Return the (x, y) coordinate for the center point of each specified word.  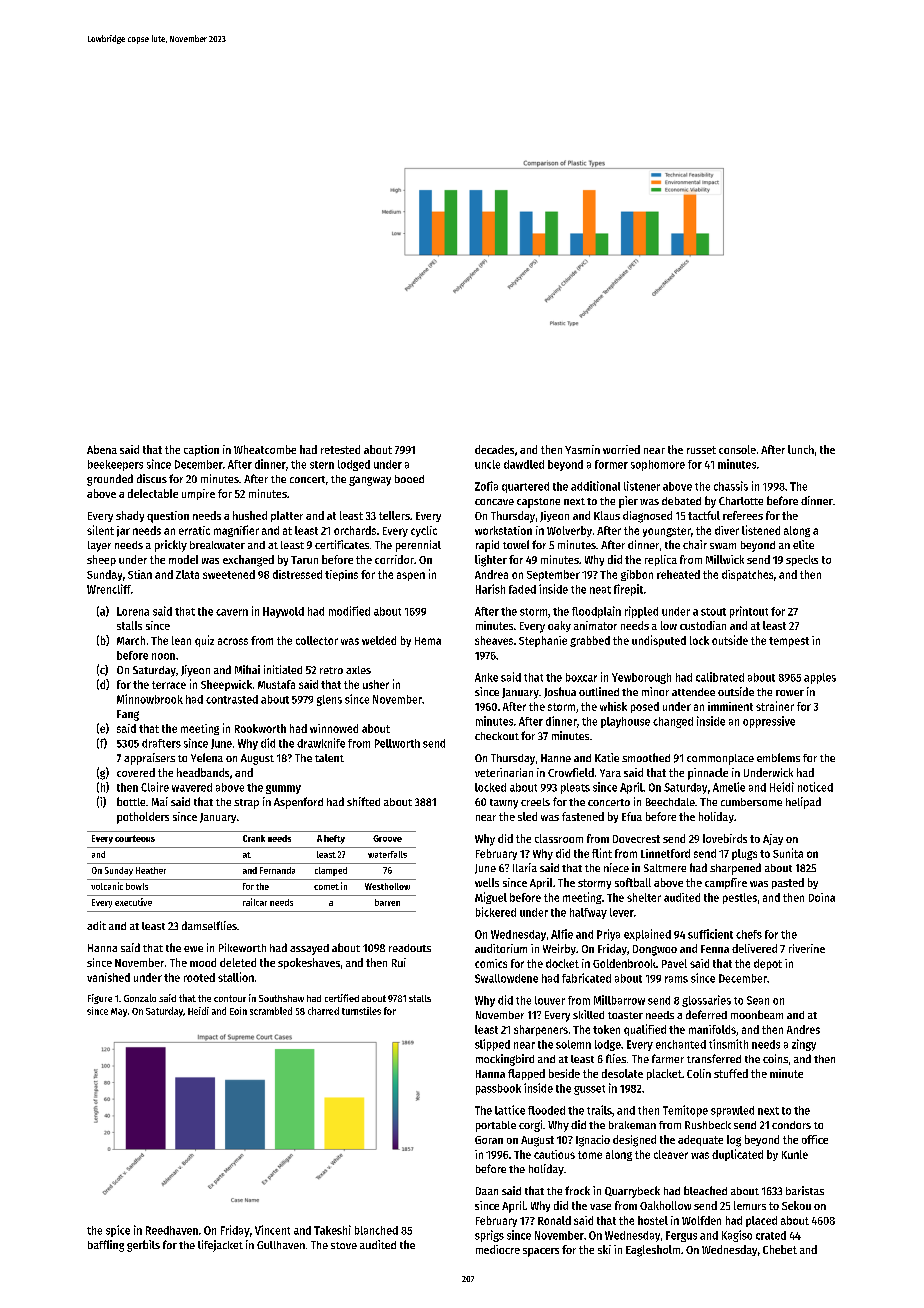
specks (802, 560)
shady (130, 516)
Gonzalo (140, 998)
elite (803, 544)
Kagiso (737, 1236)
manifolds (712, 1029)
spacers (541, 1252)
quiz (204, 641)
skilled (588, 1014)
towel (516, 544)
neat (600, 590)
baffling (106, 1246)
